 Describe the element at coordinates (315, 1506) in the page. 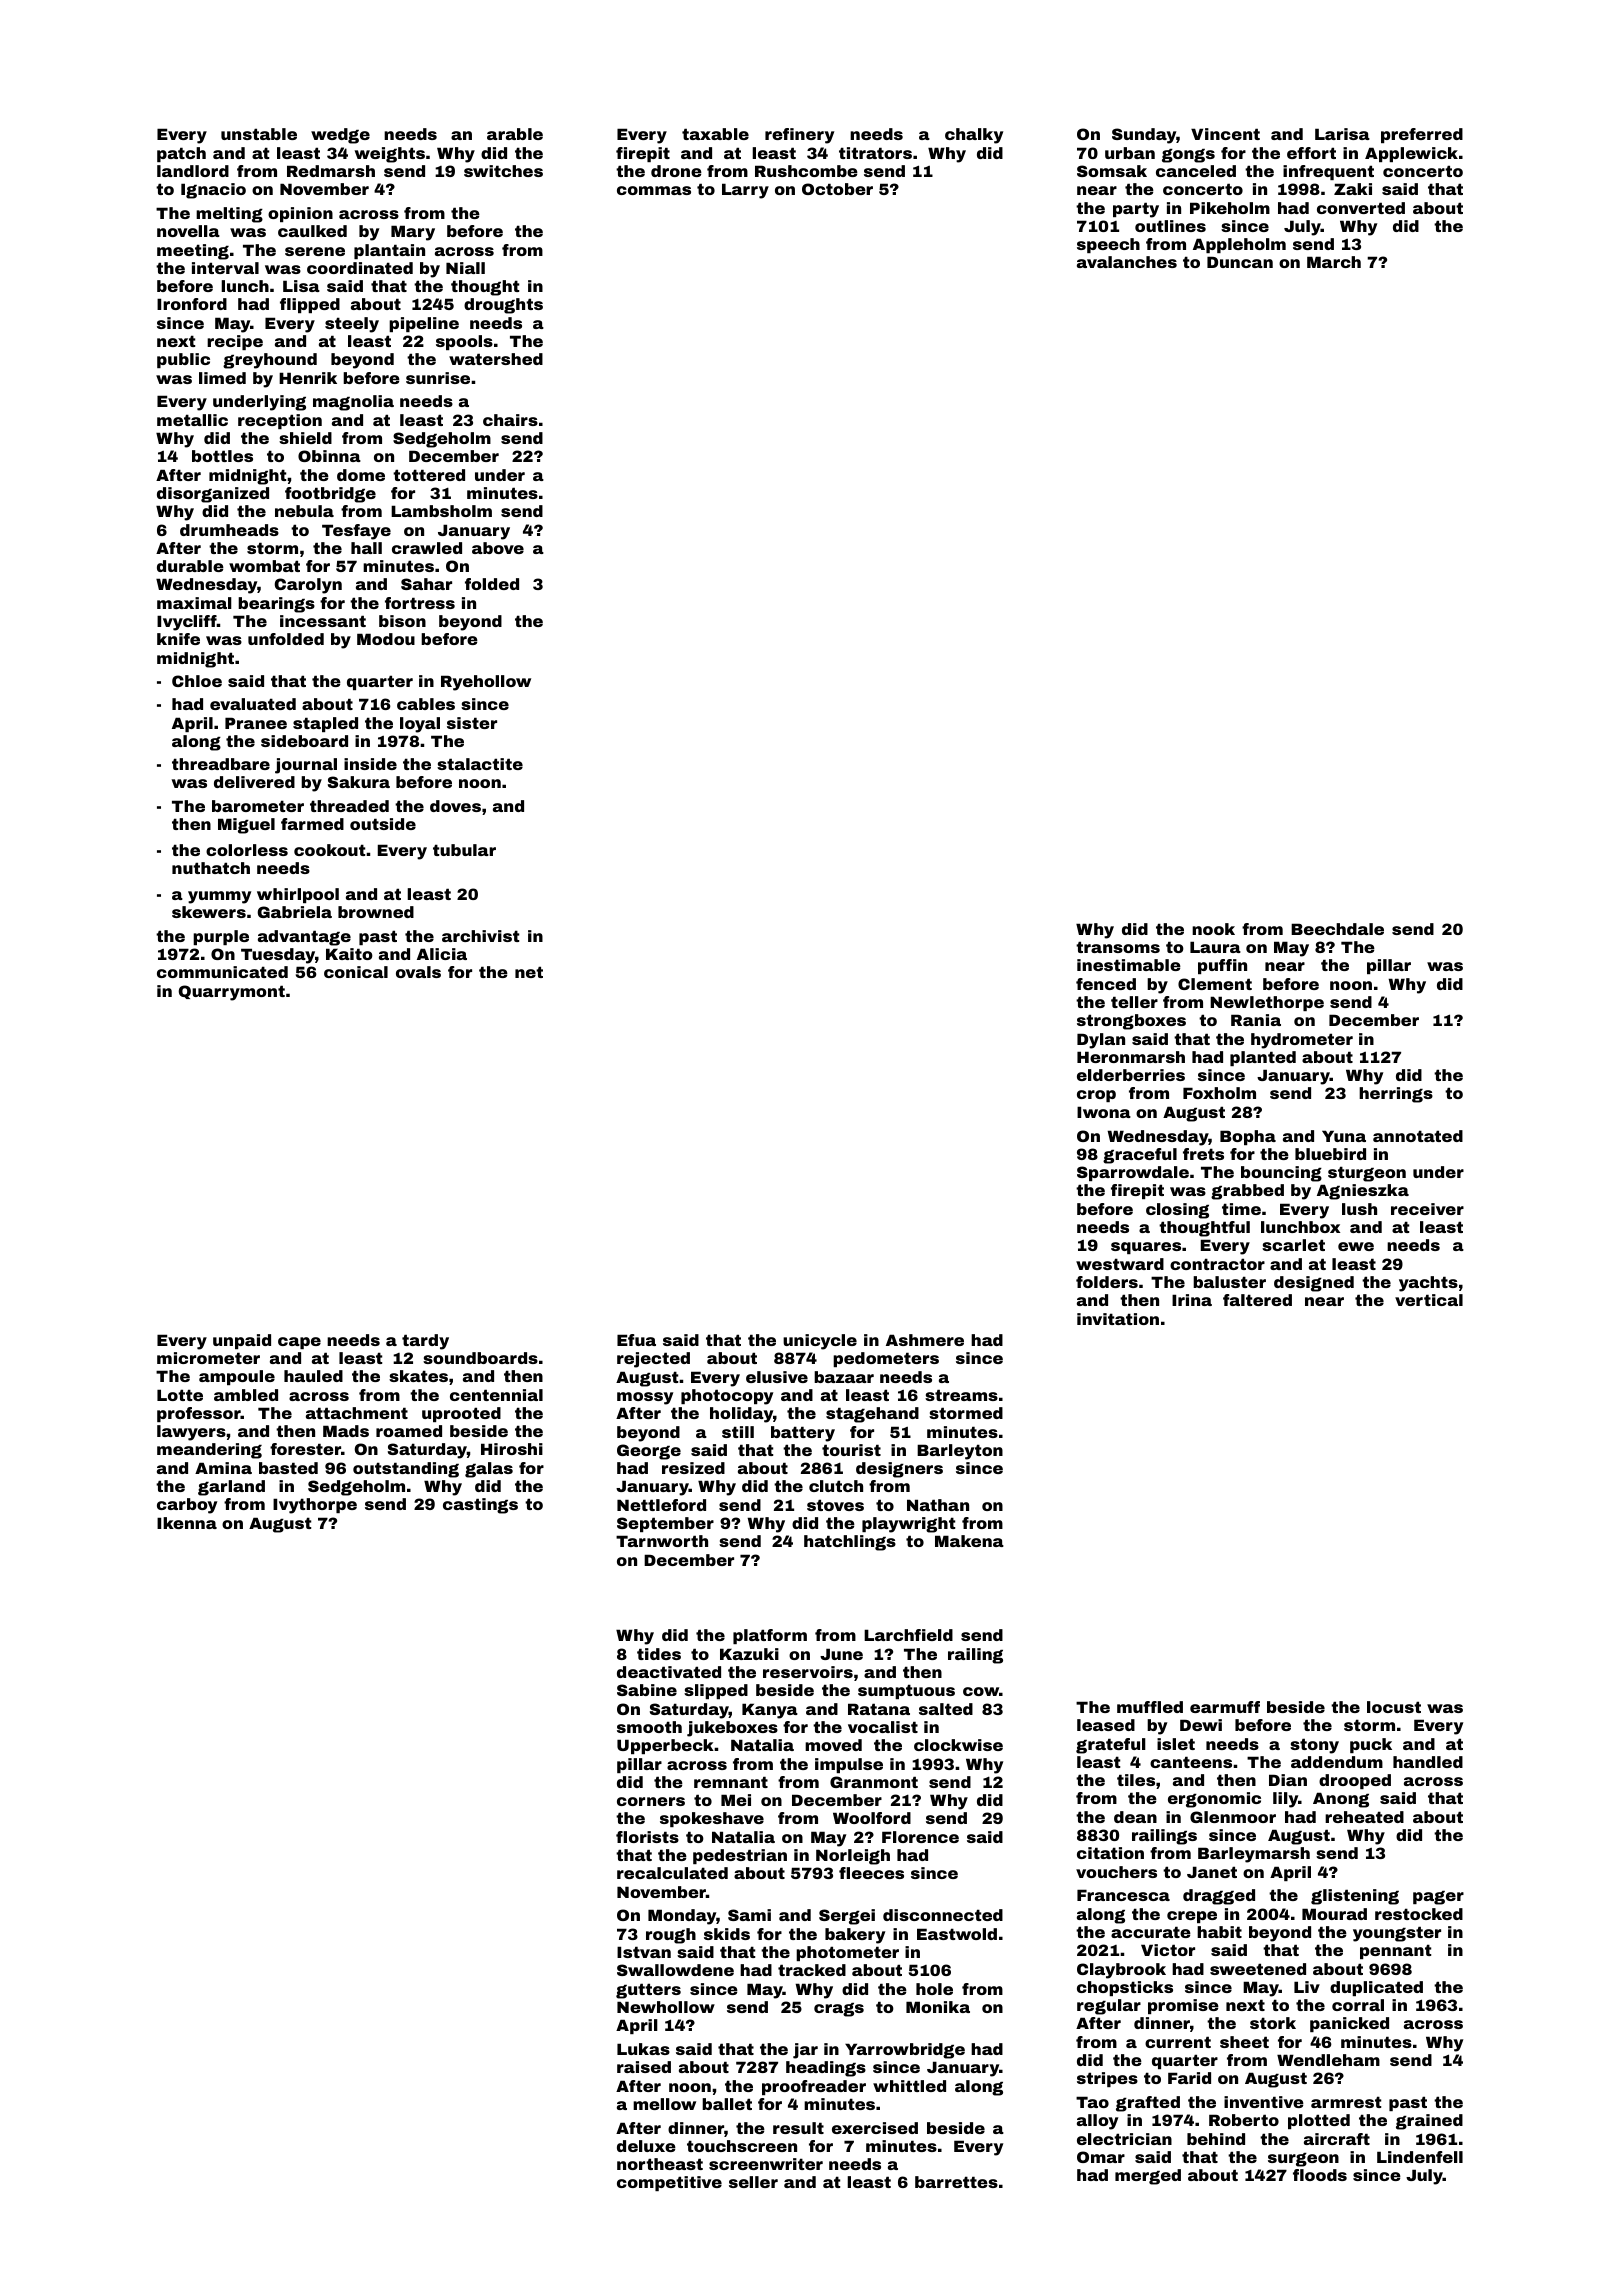

I see `Ivythorpe` at that location.
